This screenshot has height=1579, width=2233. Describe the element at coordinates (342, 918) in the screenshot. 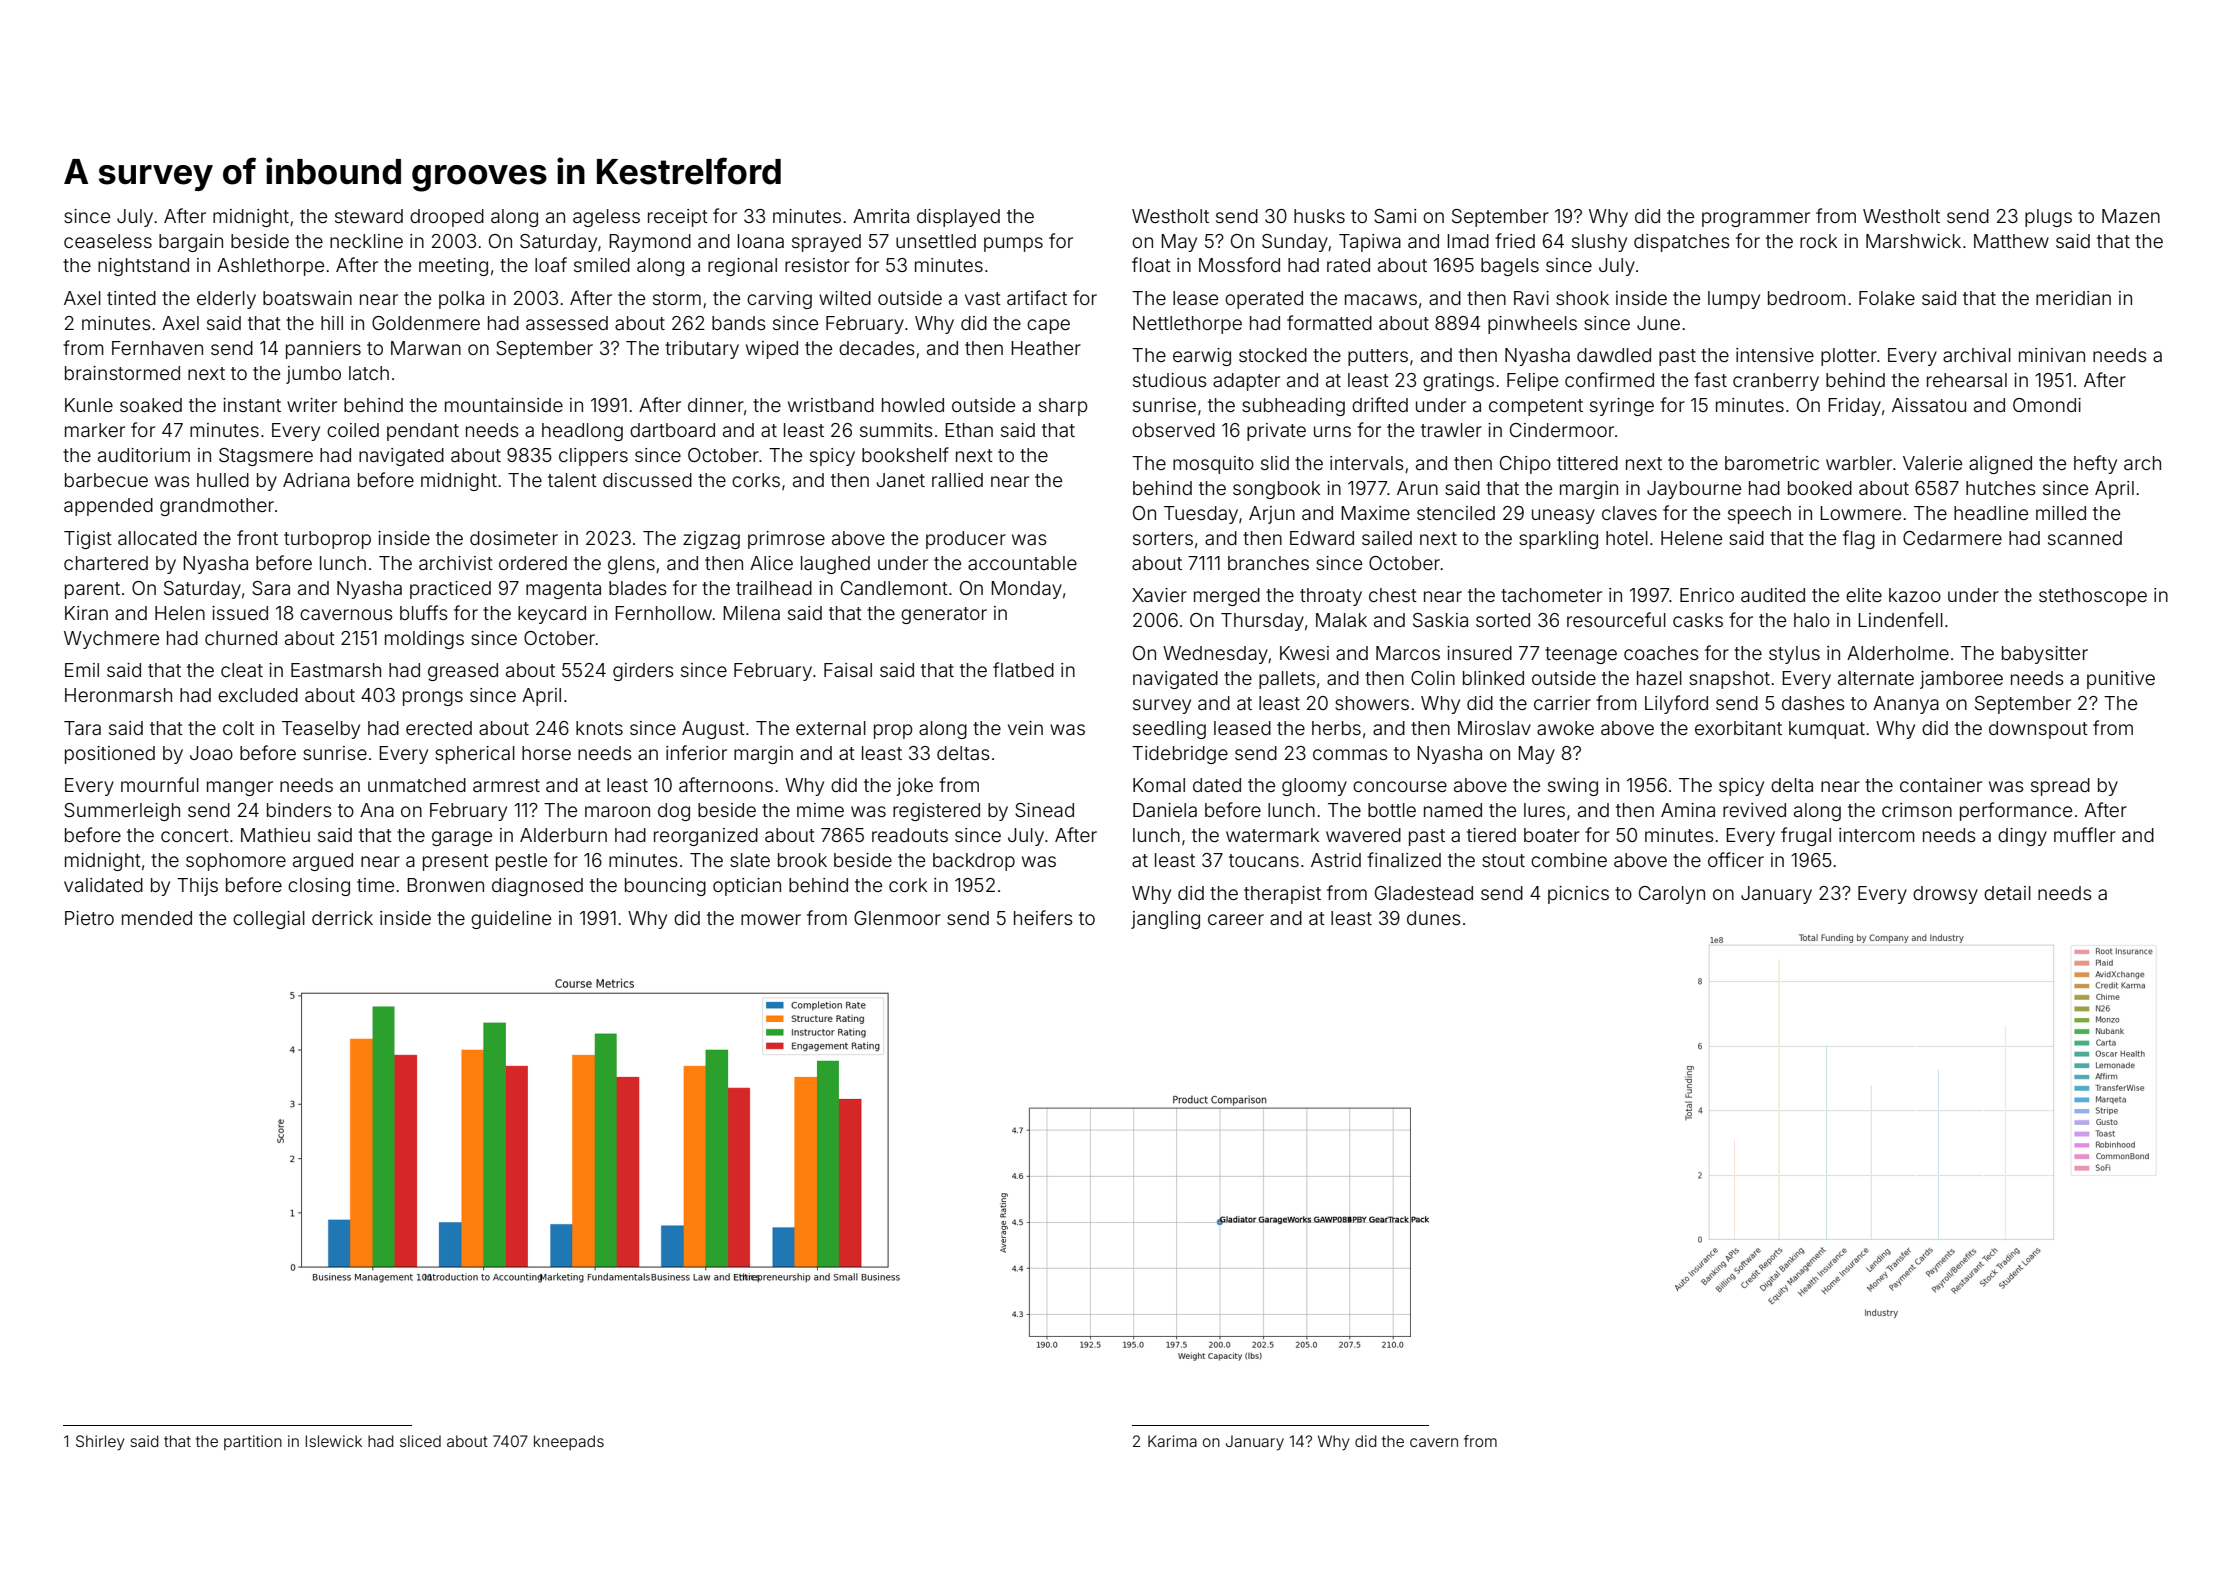

I see `derrick` at that location.
